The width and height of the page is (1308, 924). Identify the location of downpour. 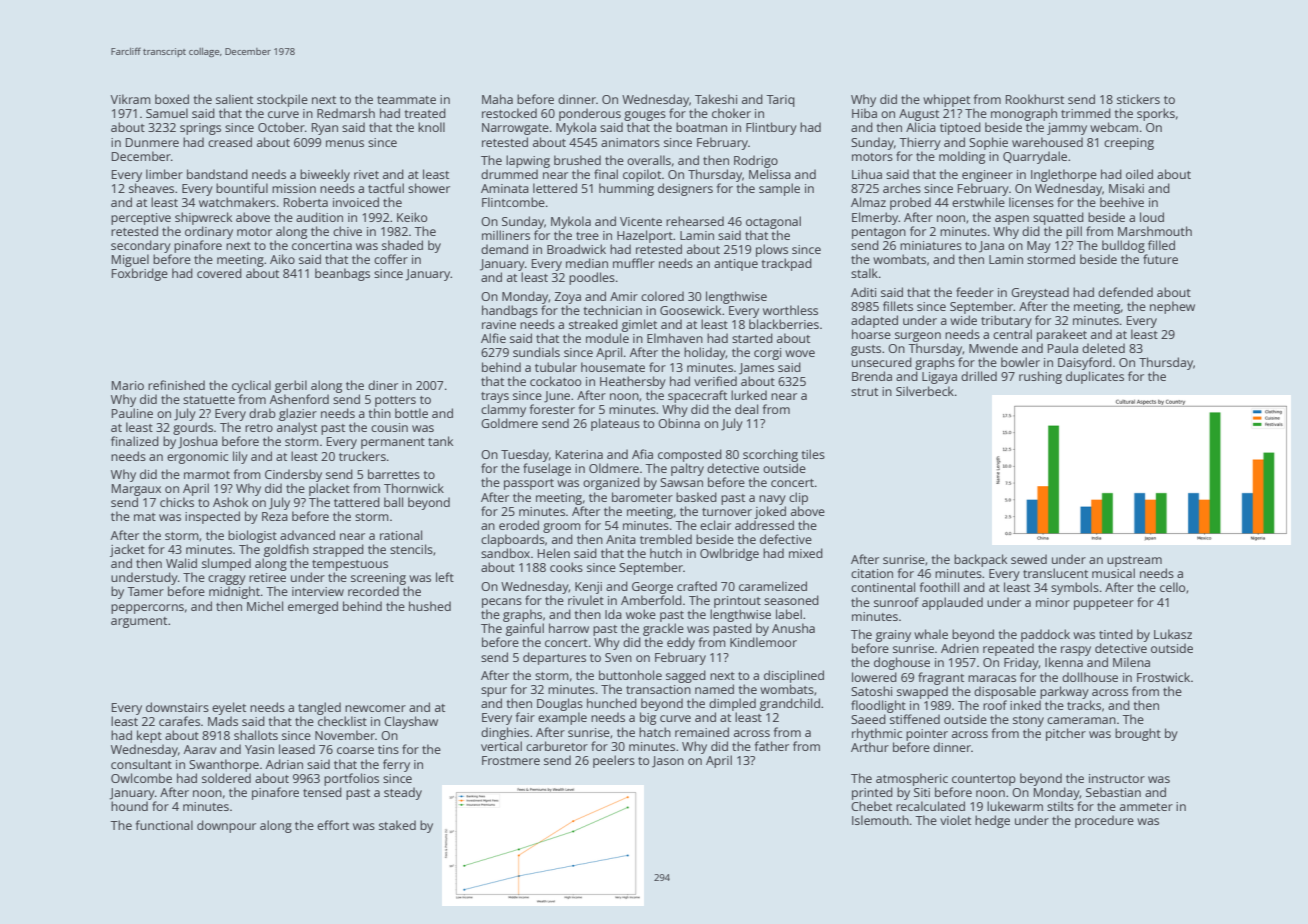
(226, 826).
